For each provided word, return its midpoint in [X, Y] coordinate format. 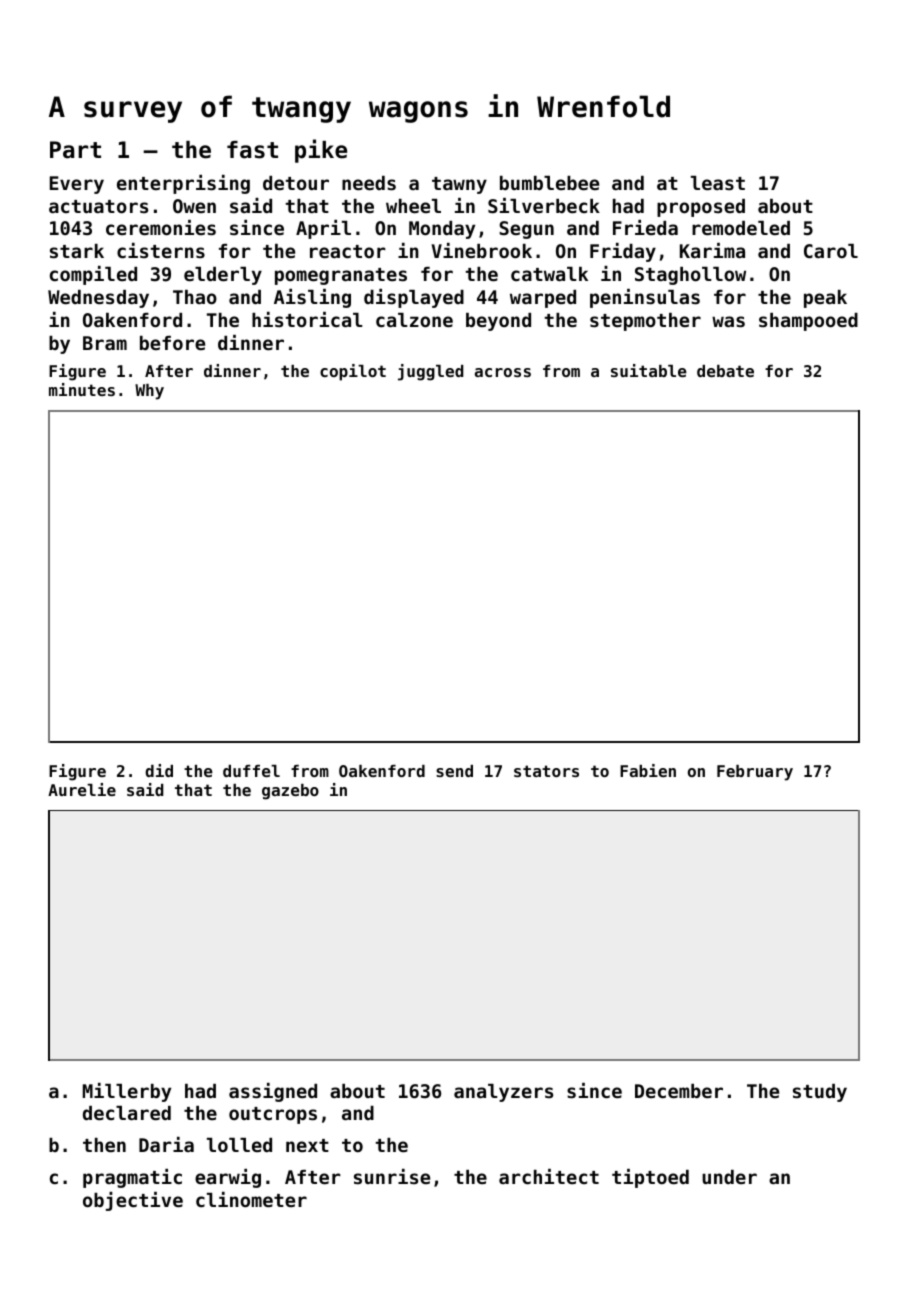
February [755, 773]
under [729, 1177]
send [454, 771]
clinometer [251, 1199]
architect [549, 1176]
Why [149, 392]
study [820, 1093]
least [718, 183]
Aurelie [82, 789]
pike [321, 151]
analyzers [503, 1093]
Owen [194, 206]
